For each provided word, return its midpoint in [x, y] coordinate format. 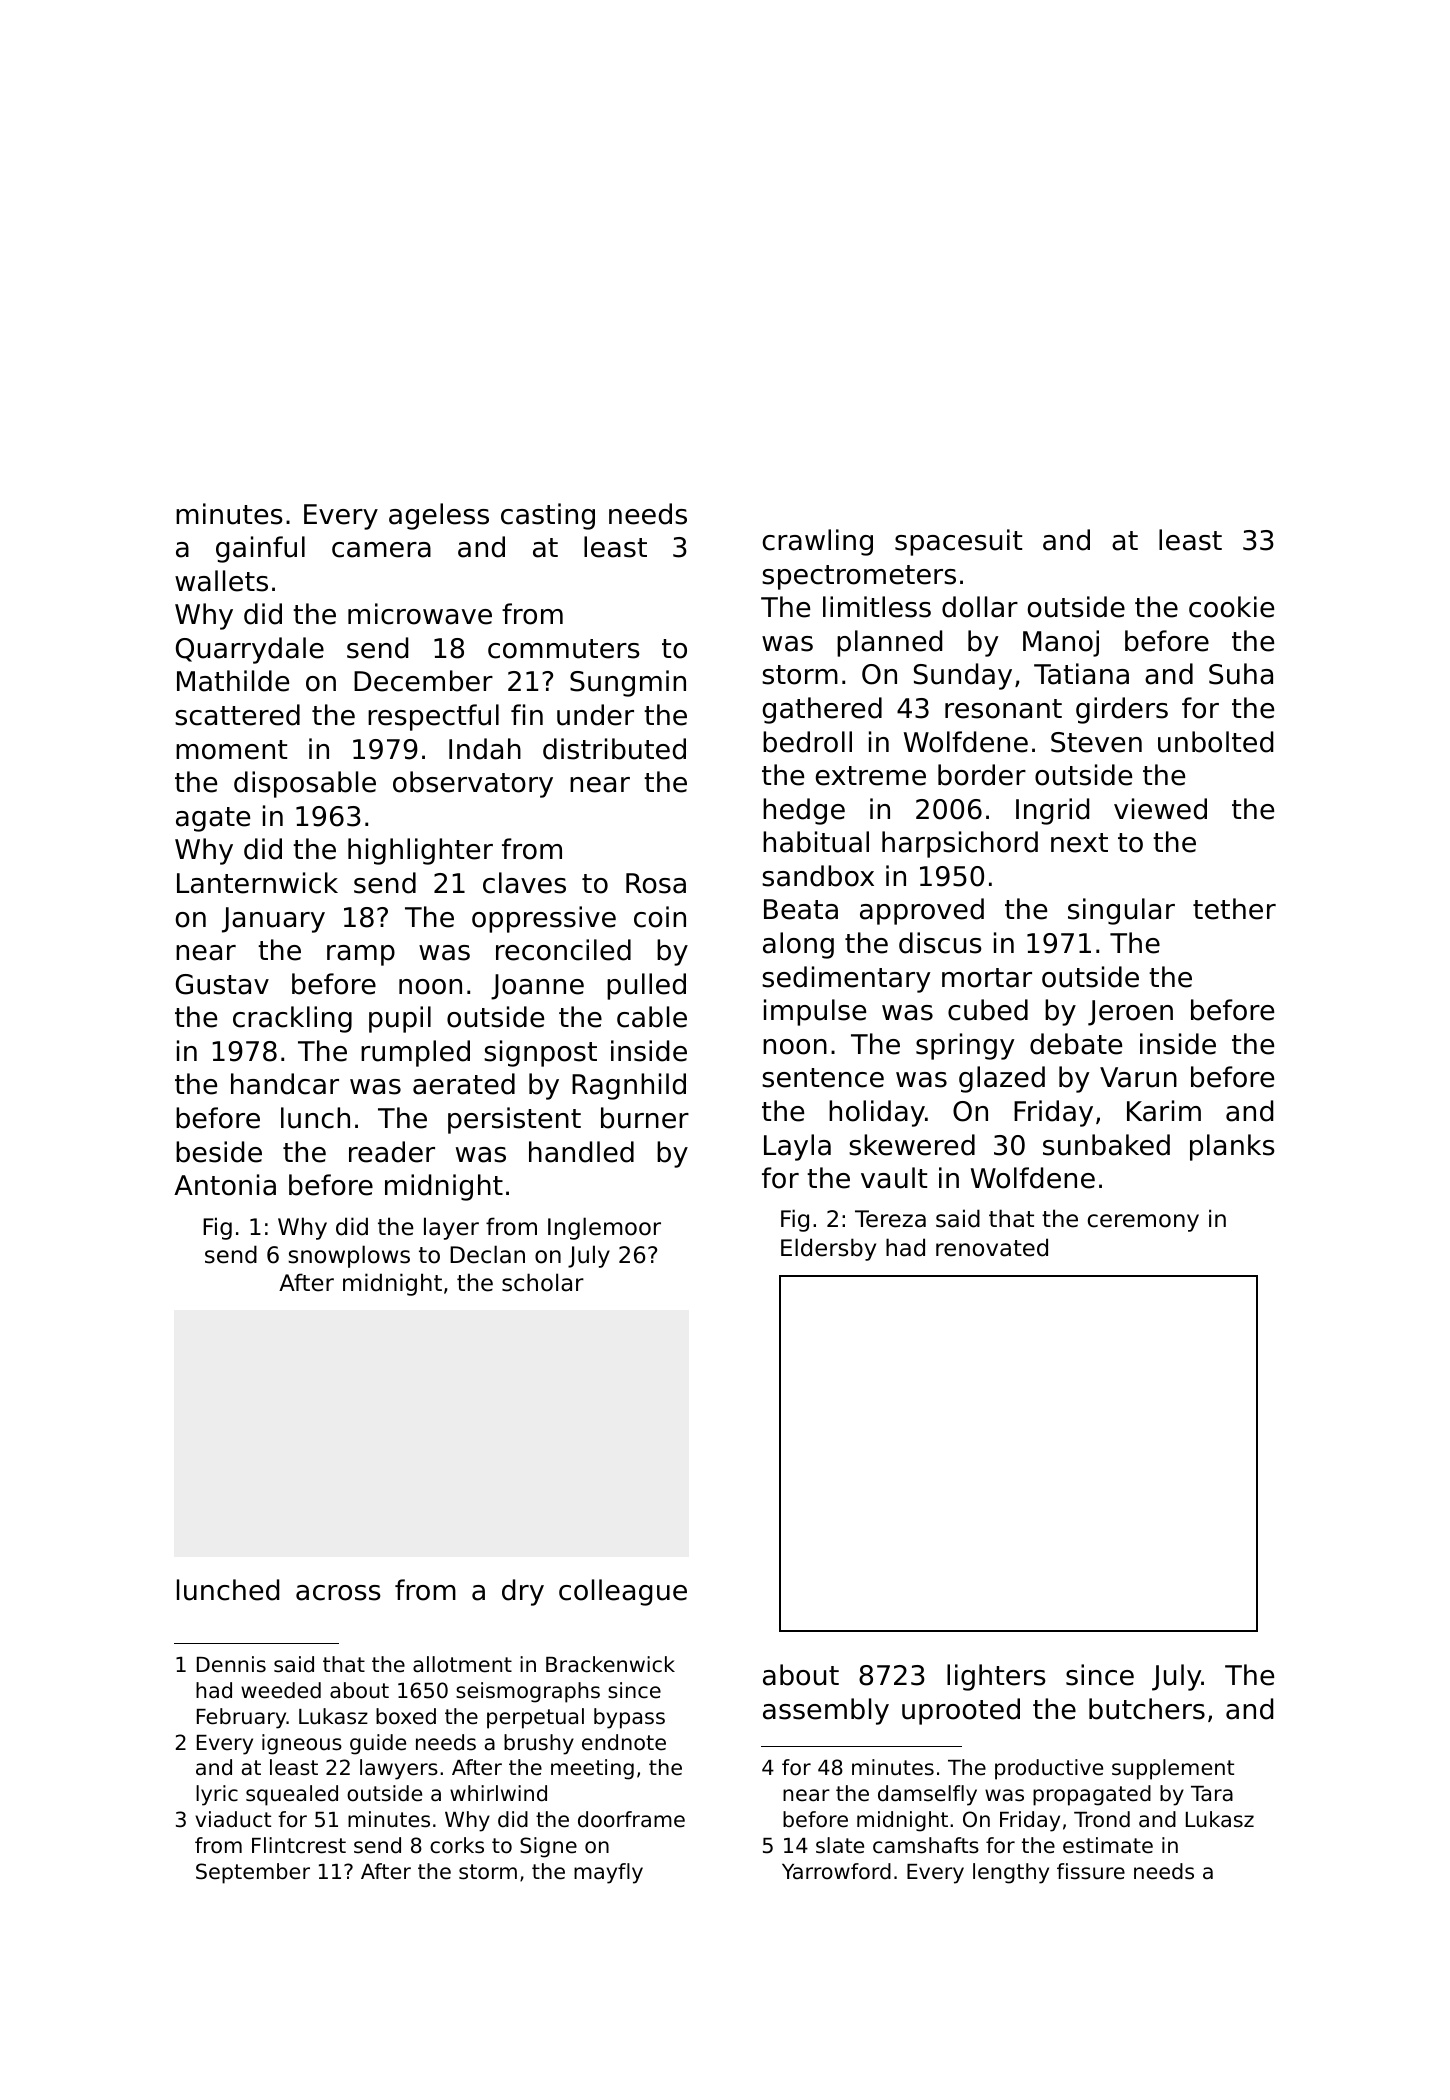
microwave [420, 614]
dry [523, 1592]
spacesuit [958, 542]
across [338, 1593]
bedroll [807, 742]
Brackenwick [610, 1664]
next [1079, 843]
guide [378, 1744]
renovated [992, 1247]
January [273, 920]
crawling [818, 542]
